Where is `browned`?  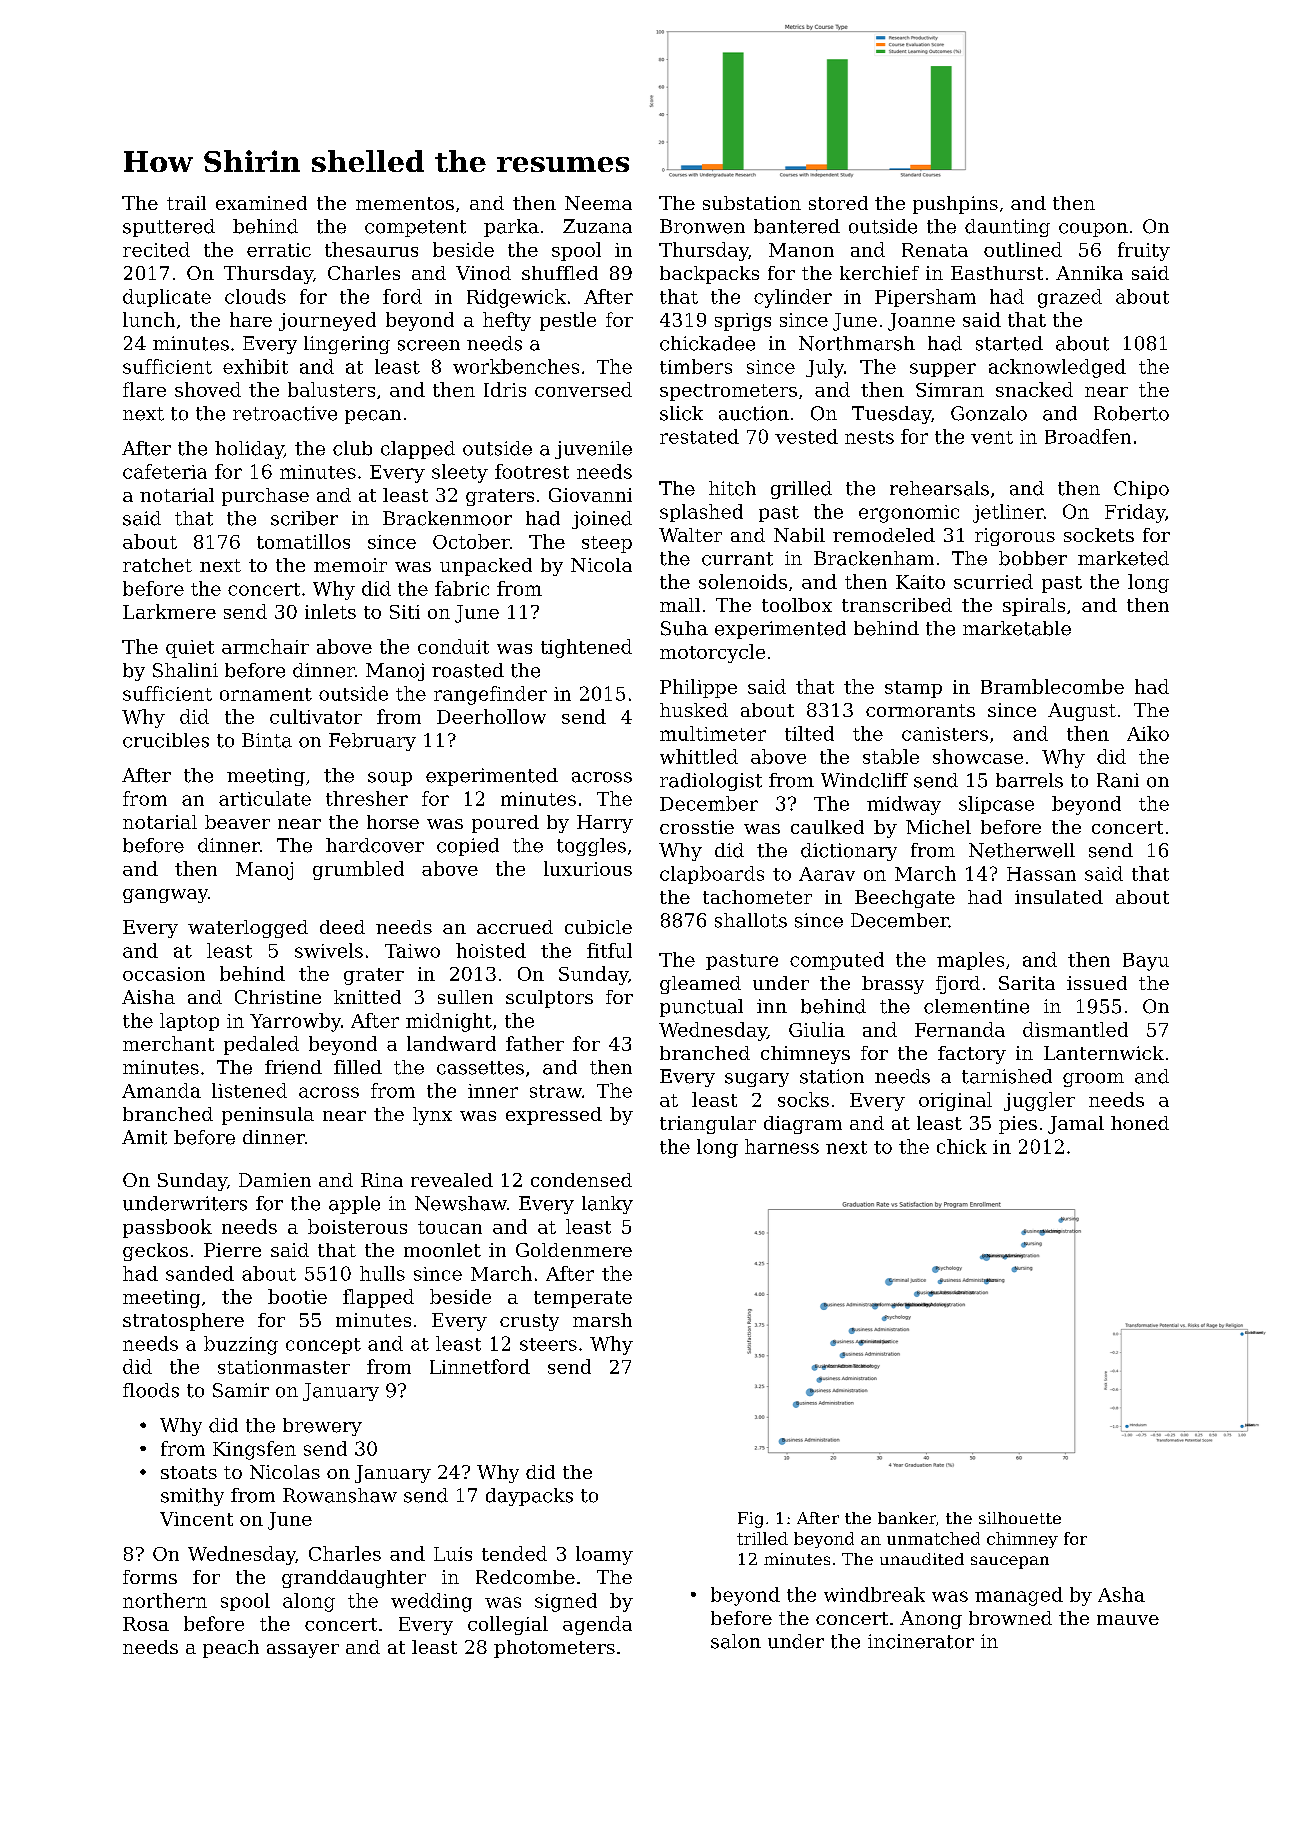 browned is located at coordinates (1010, 1618).
